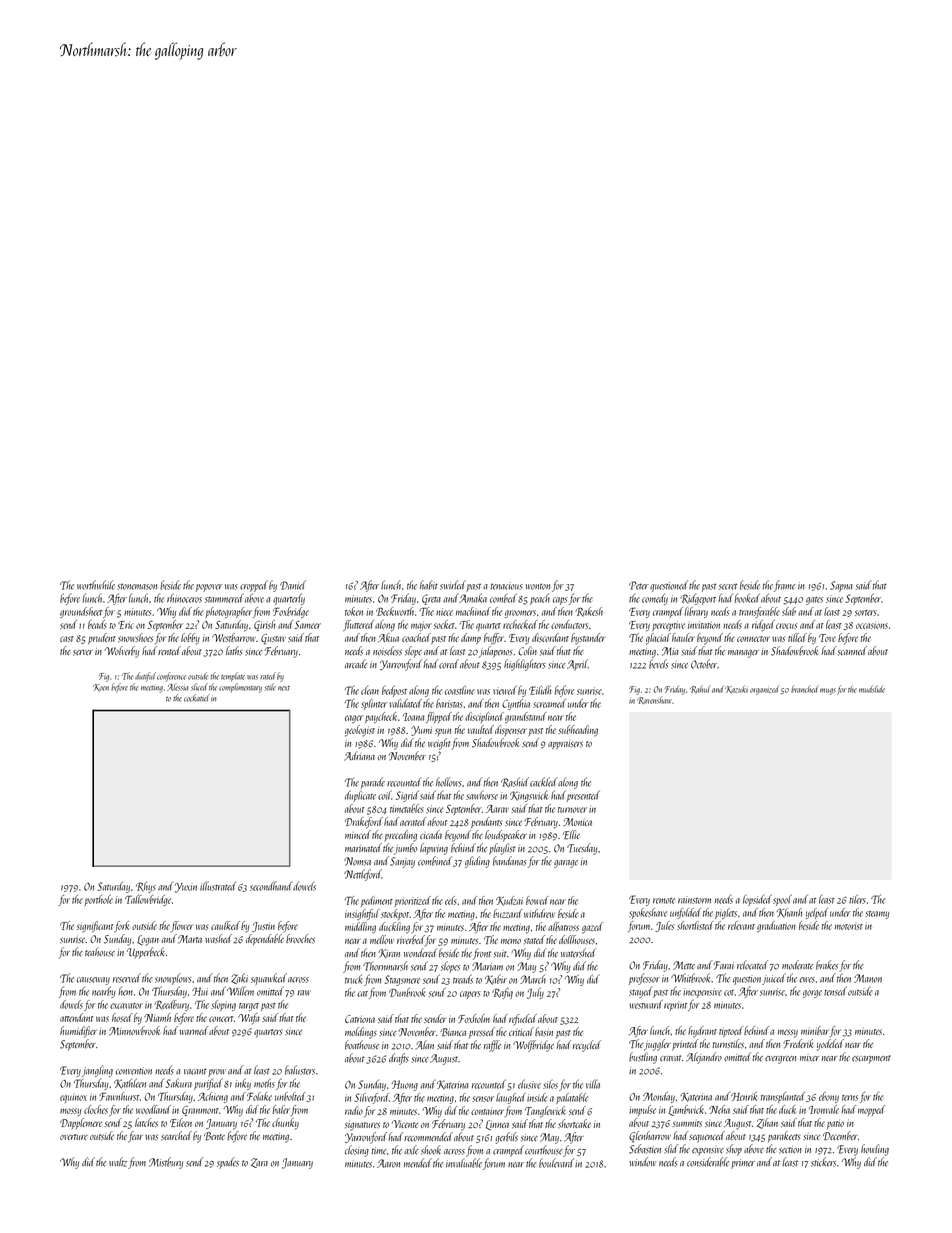 Image resolution: width=952 pixels, height=1233 pixels. I want to click on Minnowbrook, so click(134, 1031).
